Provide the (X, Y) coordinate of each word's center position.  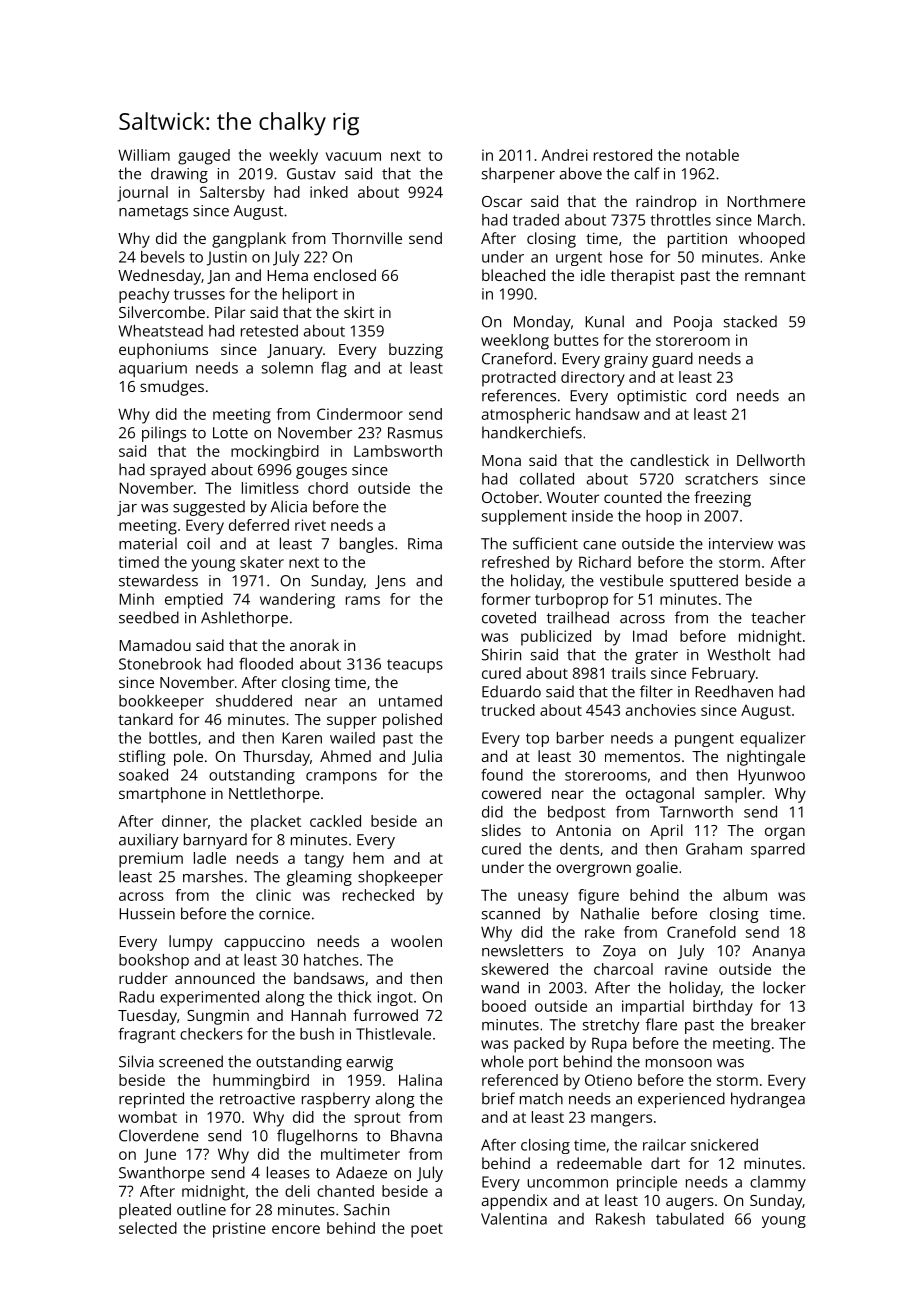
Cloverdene (159, 1135)
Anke (787, 257)
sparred (778, 850)
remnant (775, 276)
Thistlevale (393, 1034)
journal (142, 194)
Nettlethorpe (274, 795)
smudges (172, 388)
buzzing (416, 351)
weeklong (515, 342)
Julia (427, 757)
